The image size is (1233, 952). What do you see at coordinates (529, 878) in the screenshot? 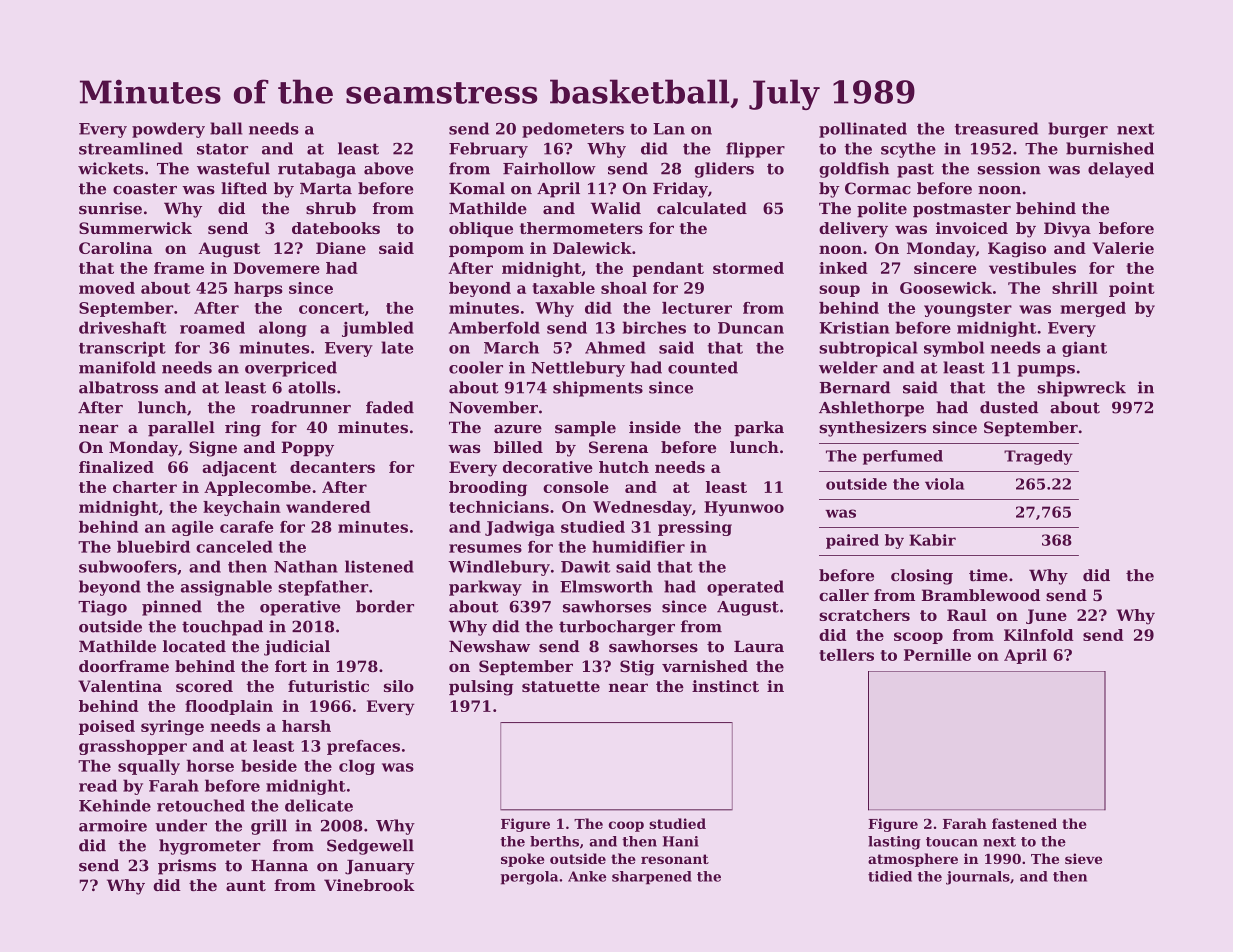
I see `pergola` at bounding box center [529, 878].
